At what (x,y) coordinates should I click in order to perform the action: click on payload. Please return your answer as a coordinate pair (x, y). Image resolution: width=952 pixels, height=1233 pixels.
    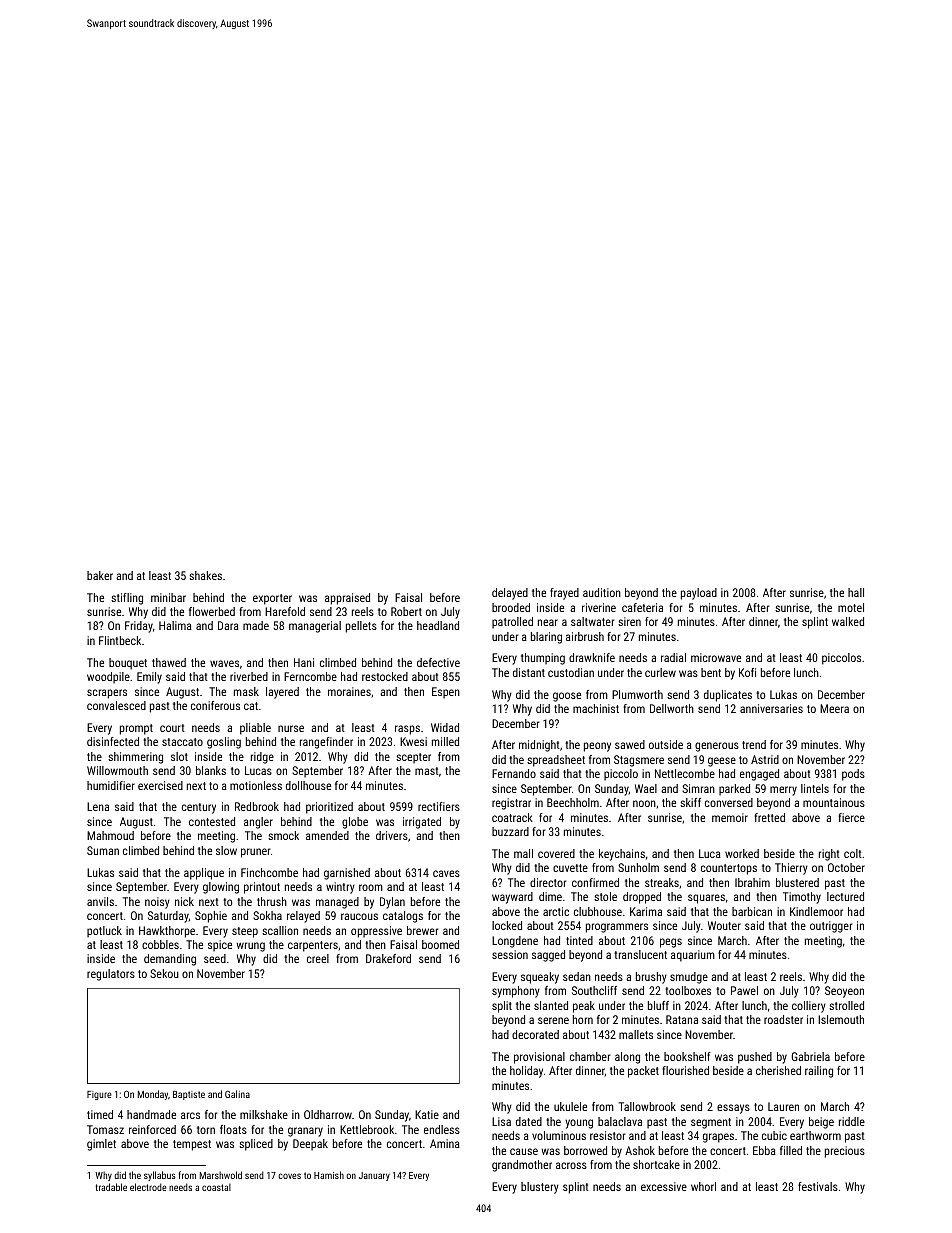
    Looking at the image, I should click on (699, 594).
